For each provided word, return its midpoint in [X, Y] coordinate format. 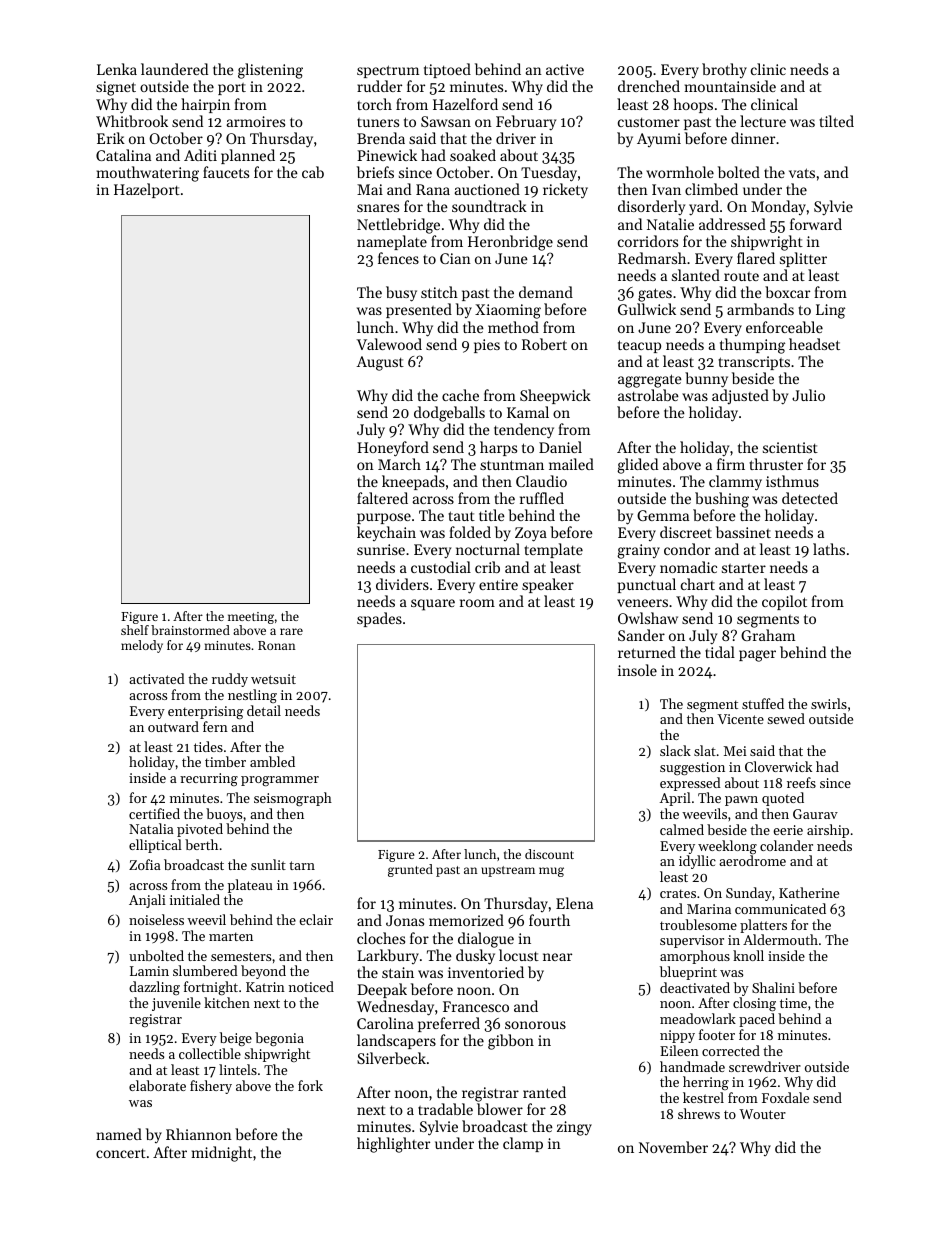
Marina [709, 909]
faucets [226, 172]
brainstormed [190, 630]
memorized [466, 920]
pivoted [200, 830]
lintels [238, 1069]
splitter [803, 259]
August [380, 363]
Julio [808, 395]
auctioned [487, 189]
